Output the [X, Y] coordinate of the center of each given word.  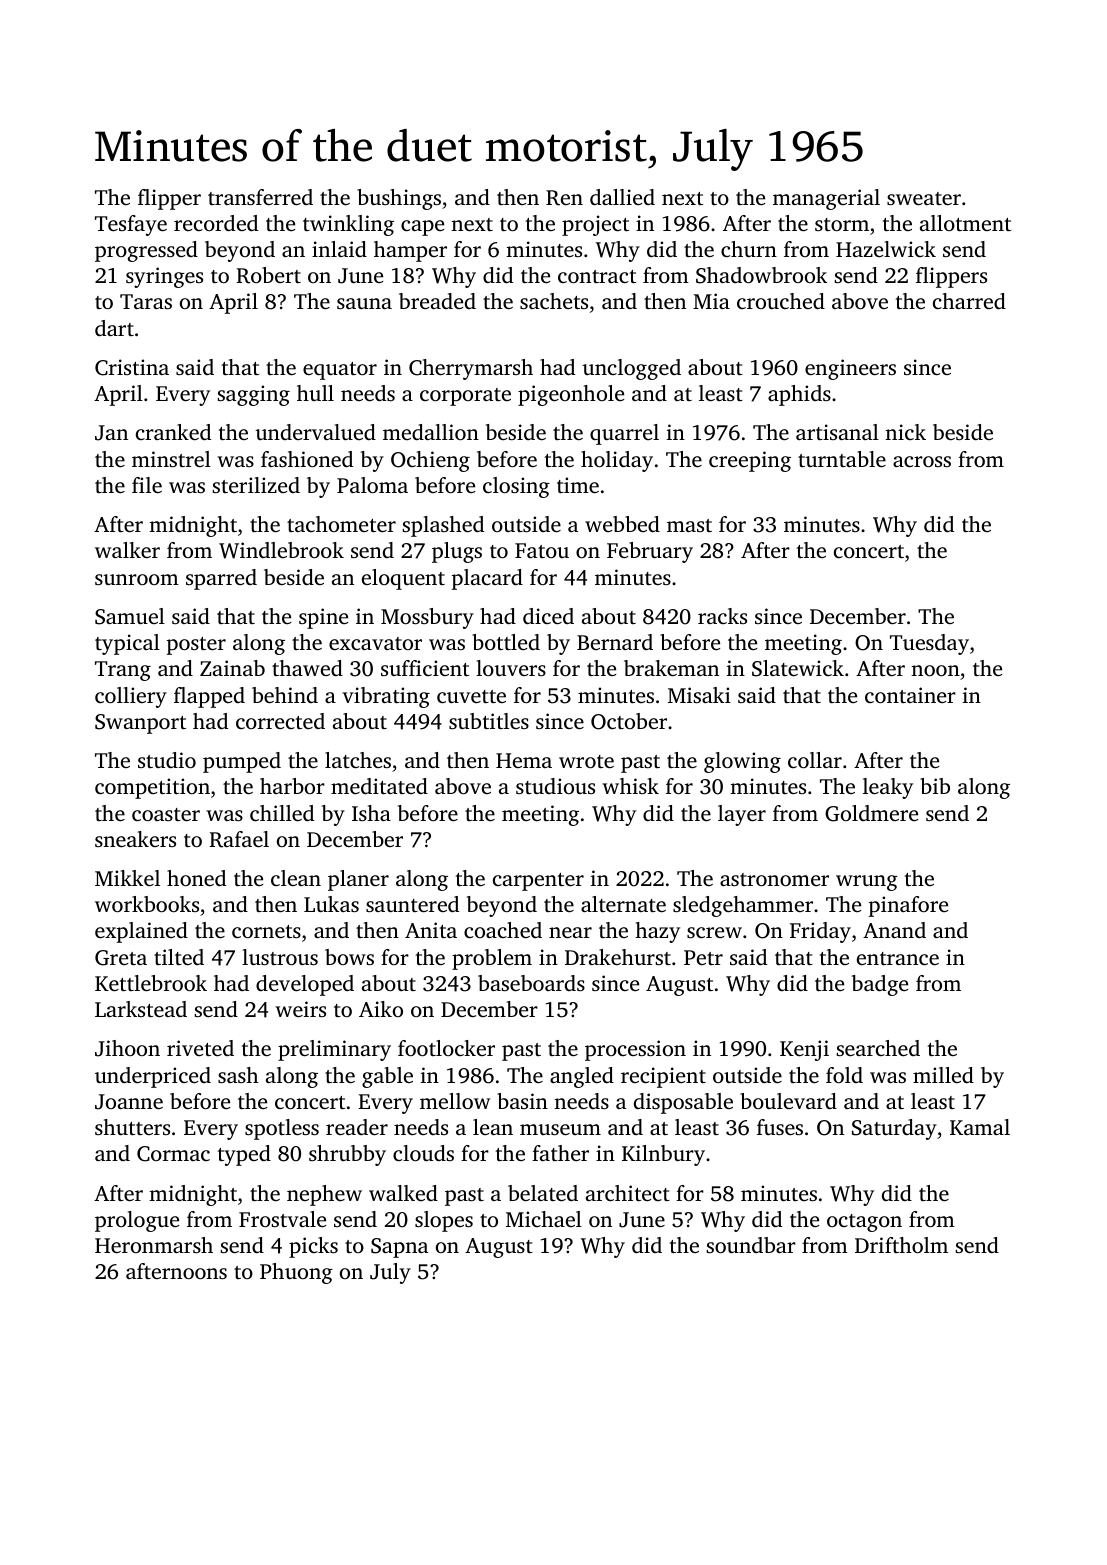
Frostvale [282, 1219]
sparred [221, 579]
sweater [924, 198]
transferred [260, 197]
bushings [399, 199]
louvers [511, 668]
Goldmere [871, 813]
